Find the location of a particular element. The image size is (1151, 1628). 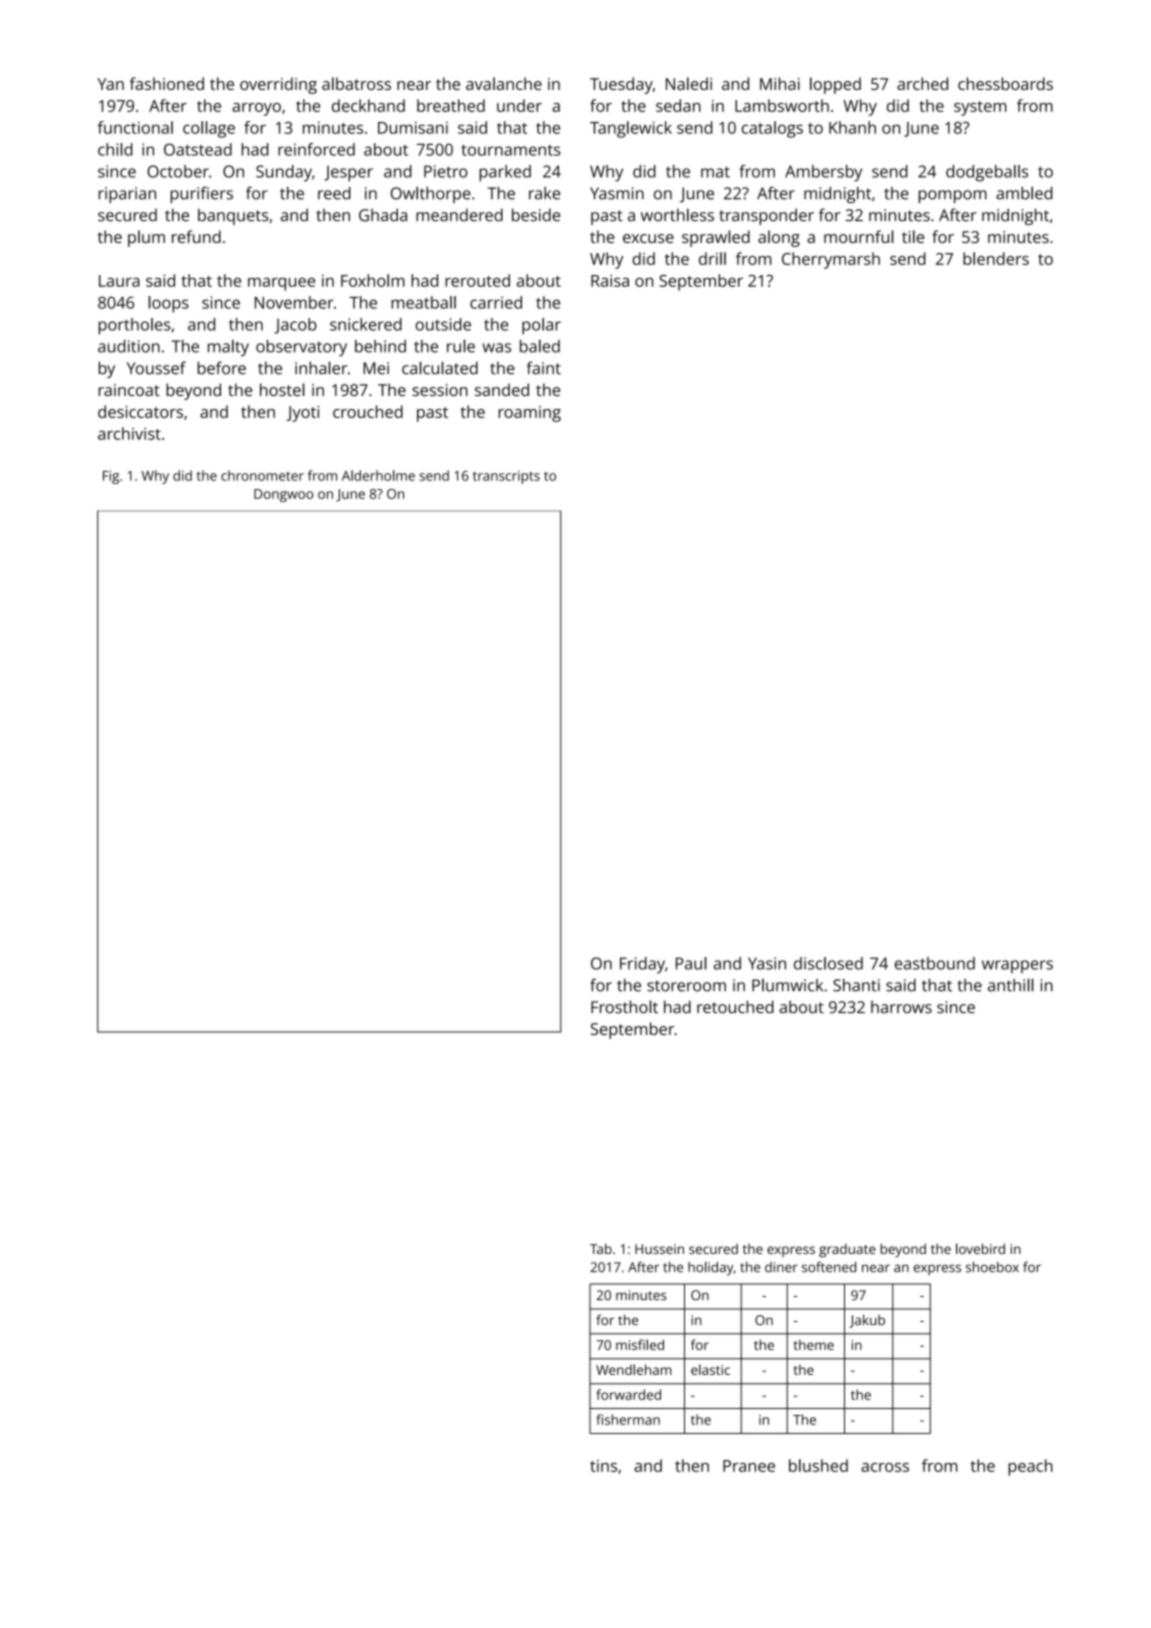

tins is located at coordinates (603, 1466).
